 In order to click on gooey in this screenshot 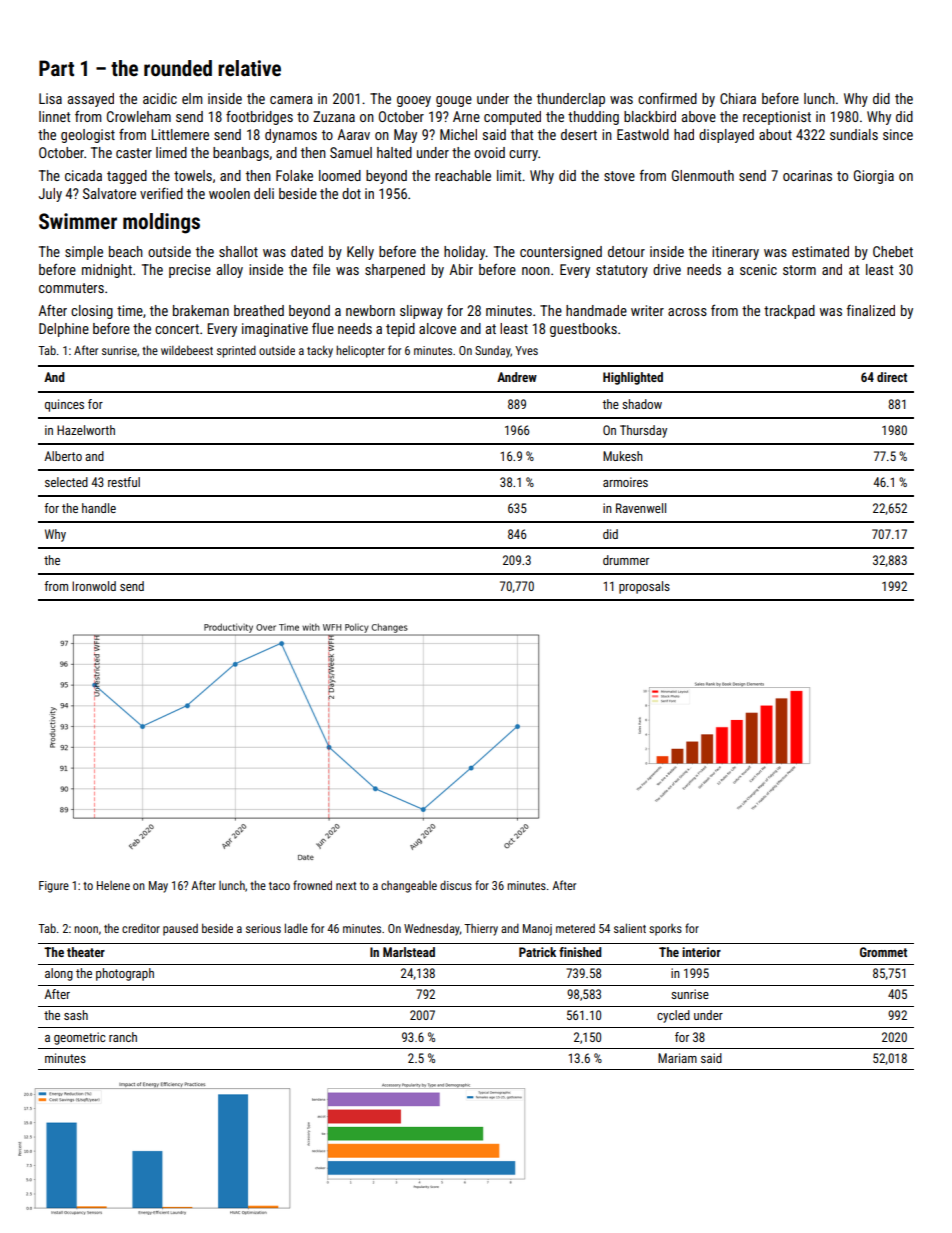, I will do `click(414, 101)`.
